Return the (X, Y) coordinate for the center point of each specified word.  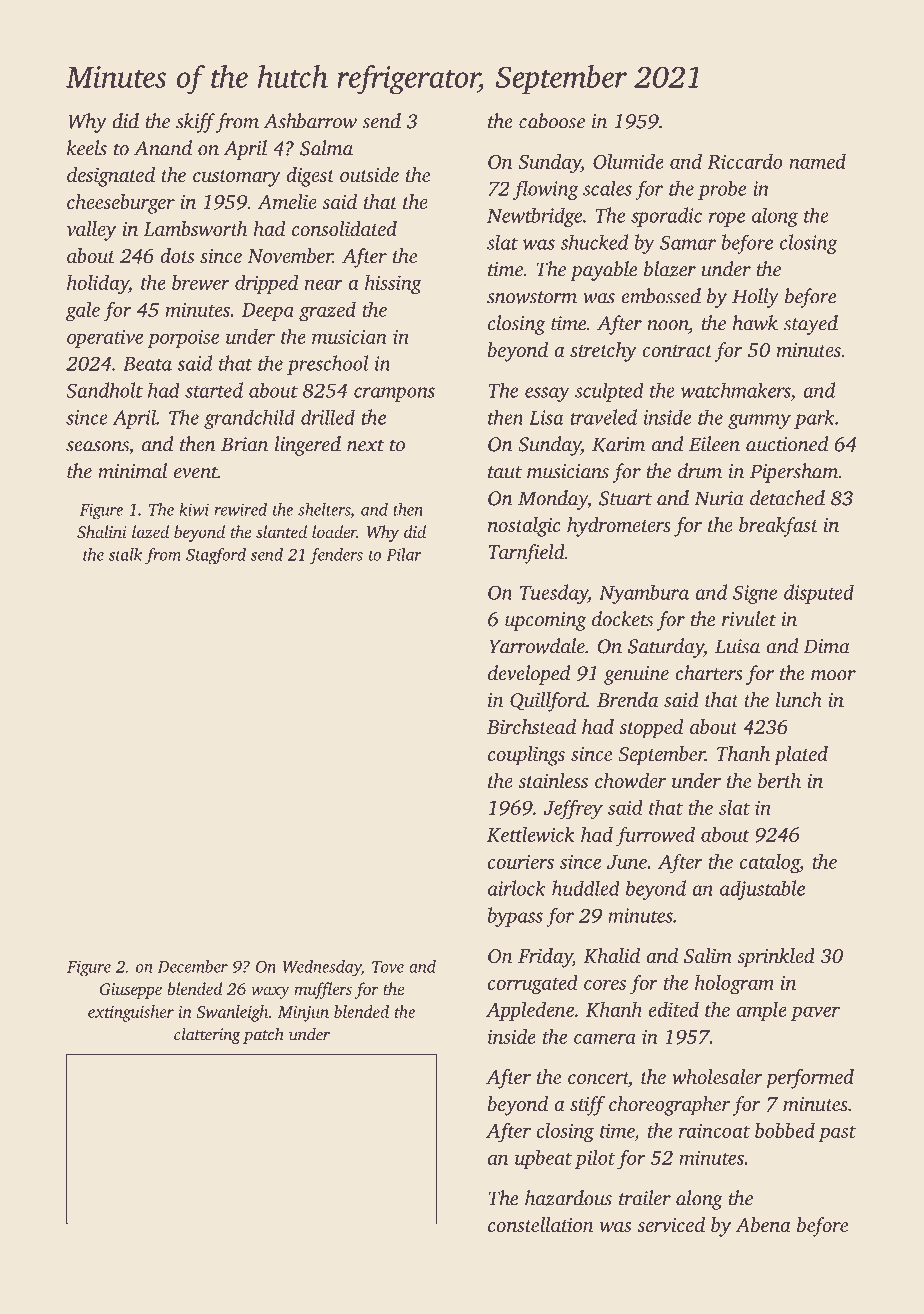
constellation (541, 1224)
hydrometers (619, 527)
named (817, 161)
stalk (125, 554)
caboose (552, 121)
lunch (799, 699)
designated (111, 177)
